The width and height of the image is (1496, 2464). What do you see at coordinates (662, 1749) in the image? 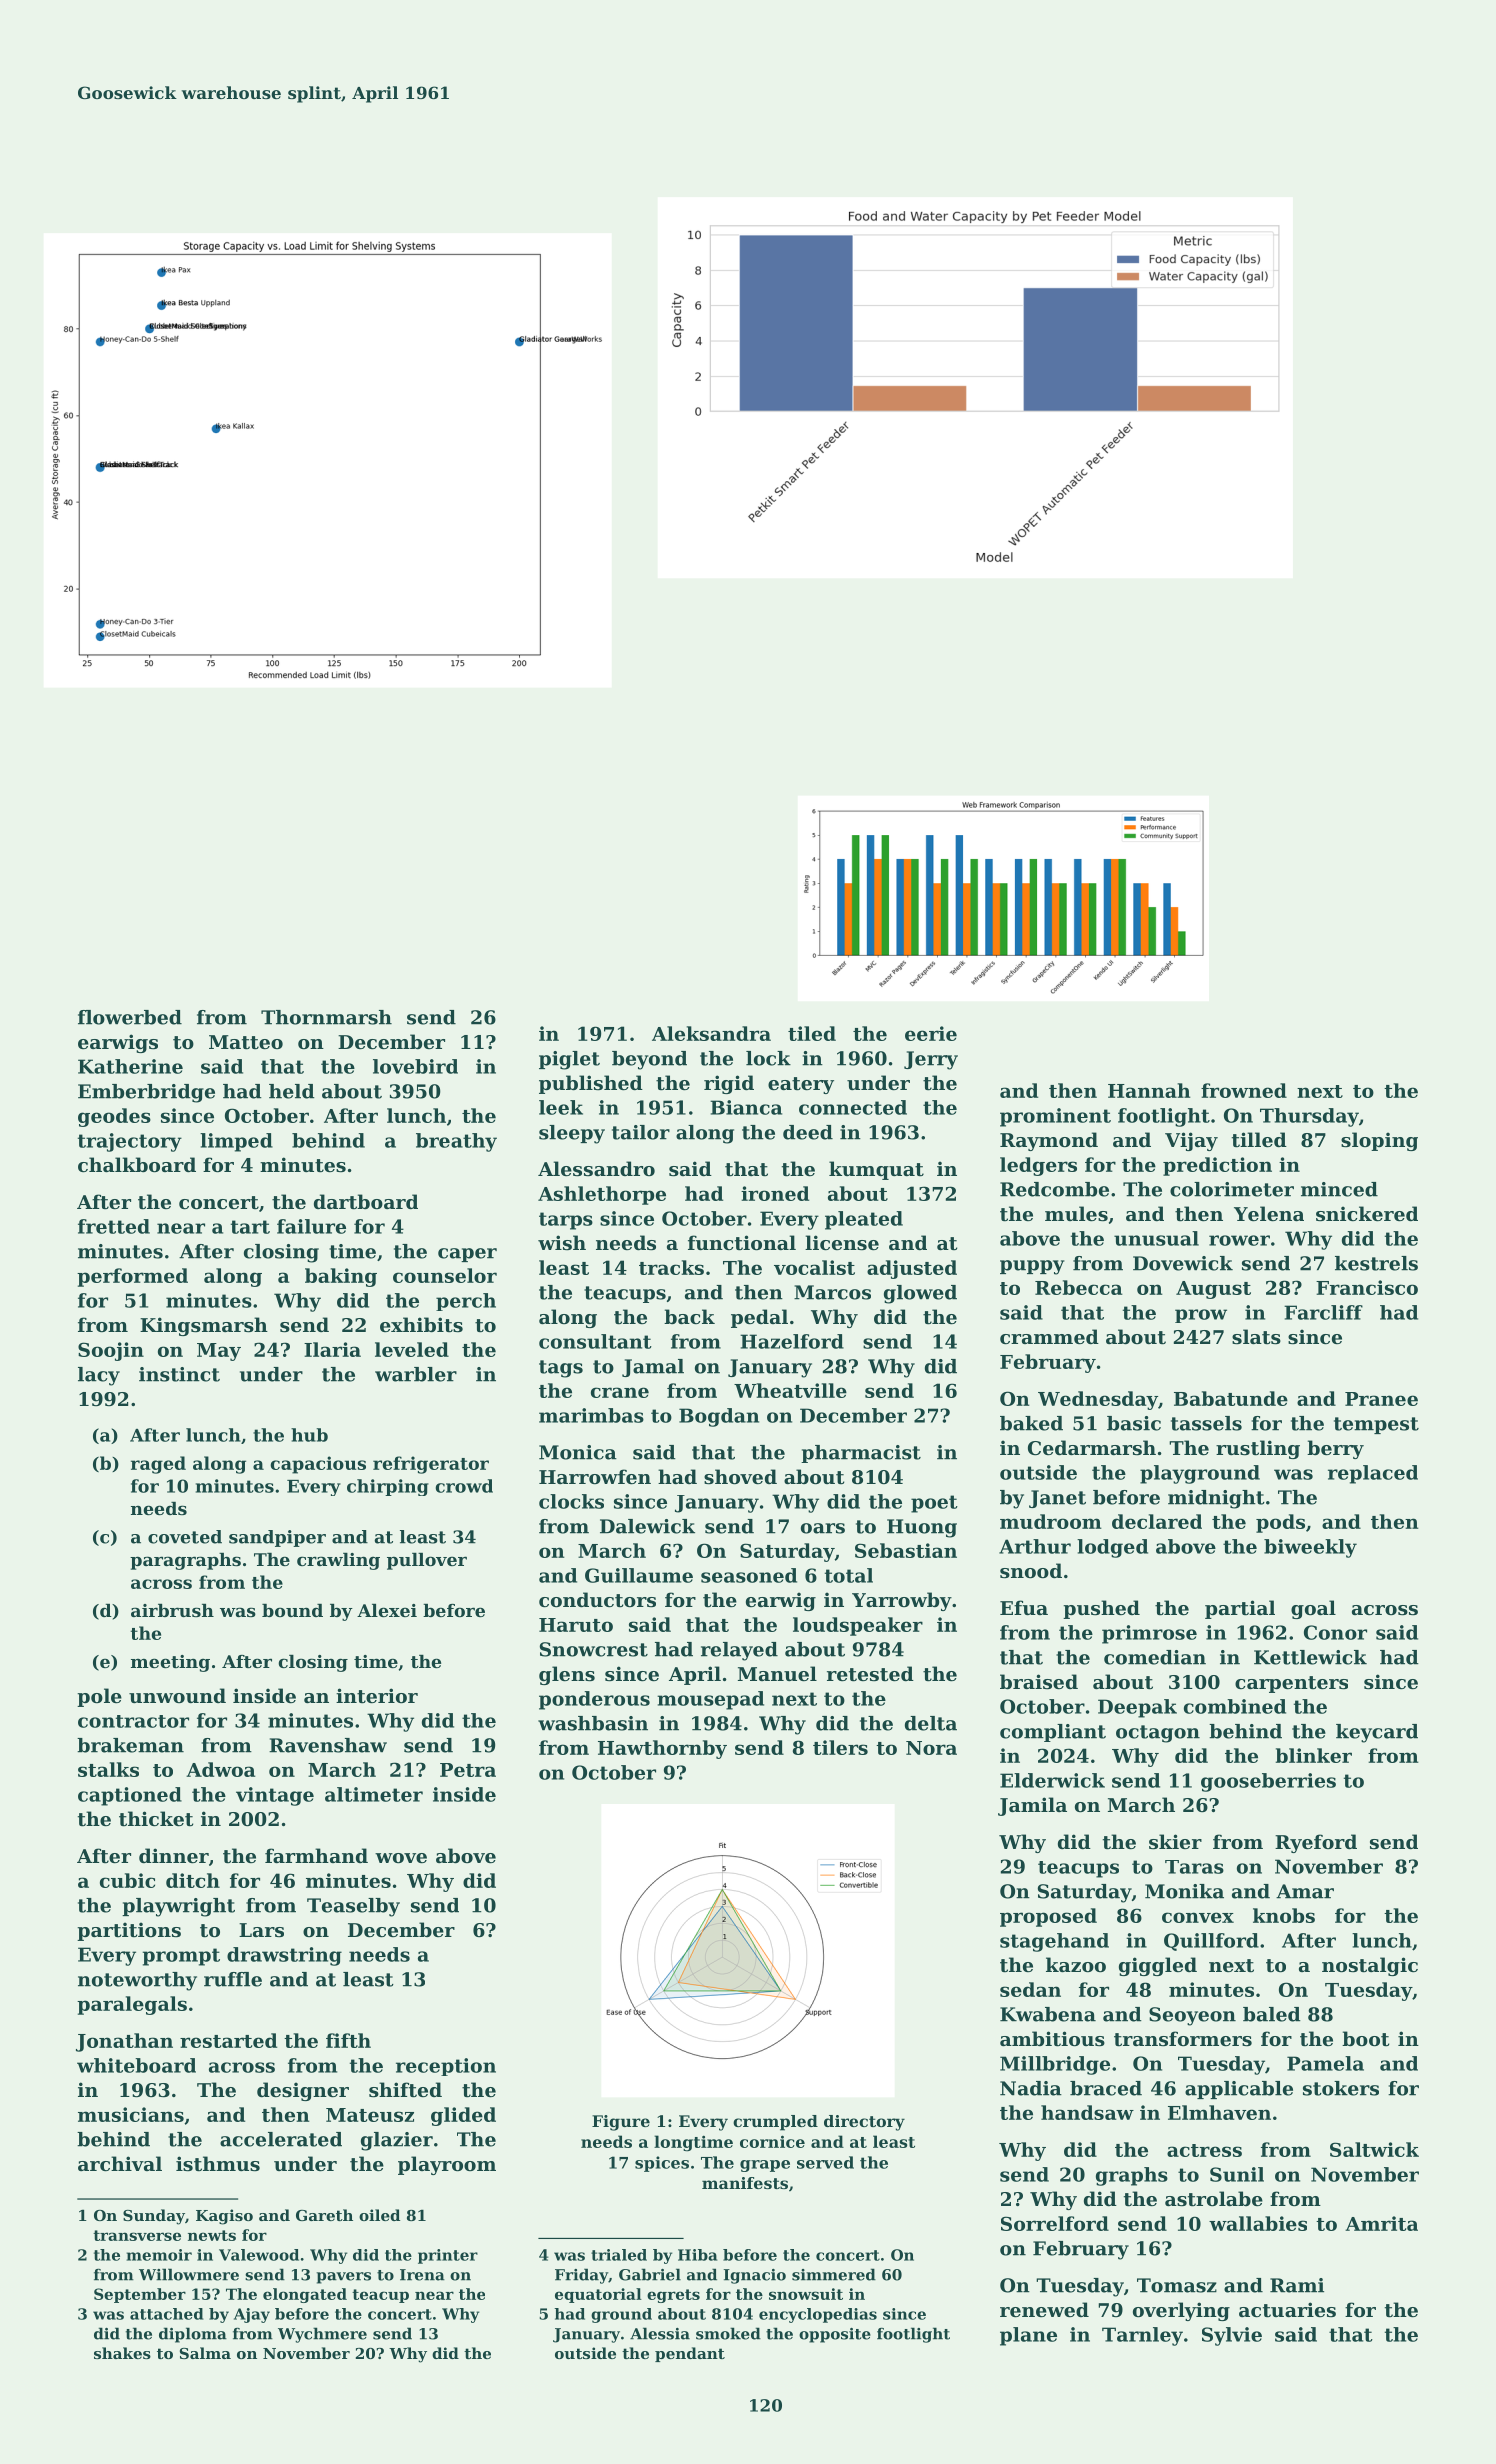
I see `Hawthornby` at bounding box center [662, 1749].
